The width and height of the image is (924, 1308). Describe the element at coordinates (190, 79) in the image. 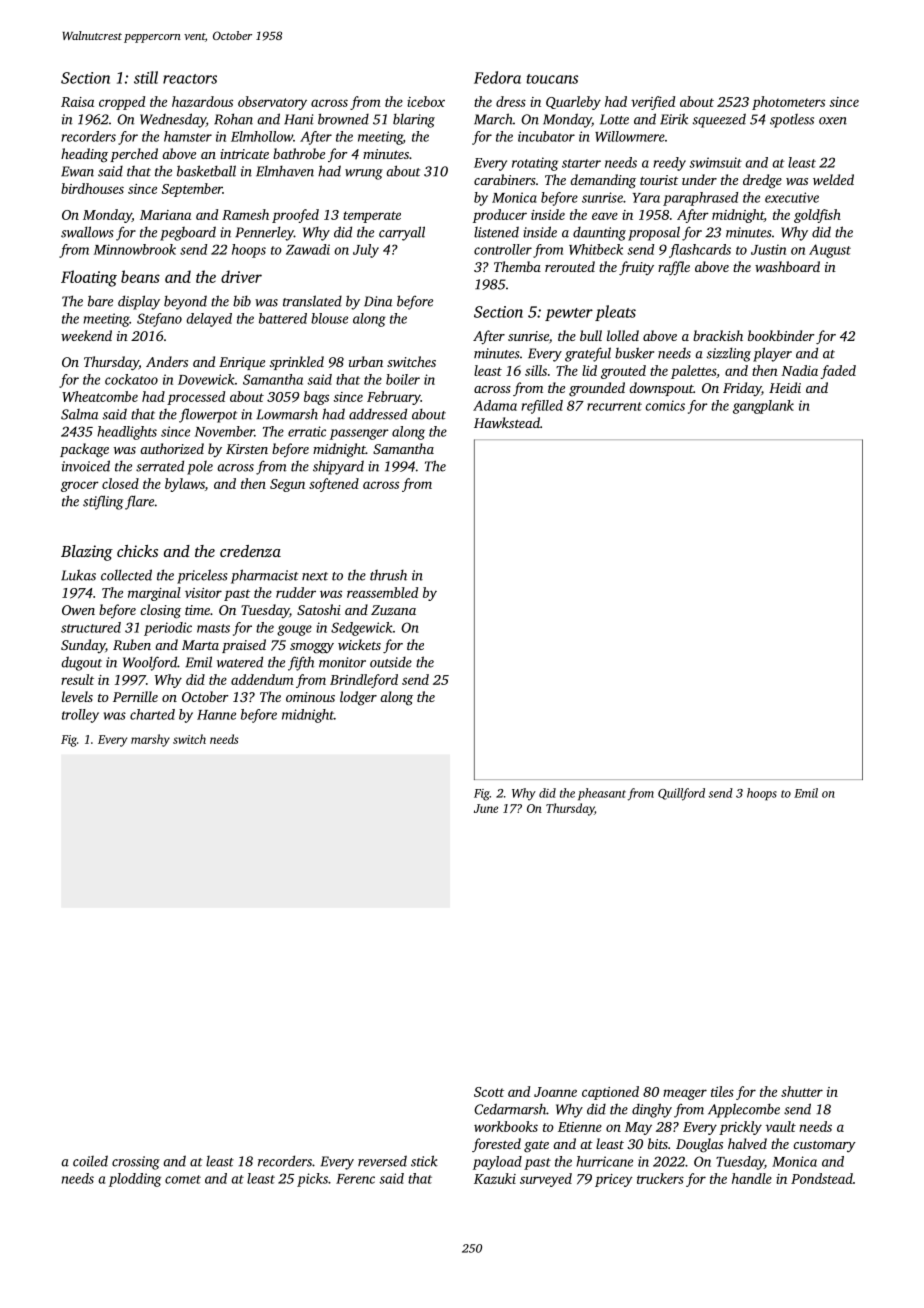

I see `reactors` at that location.
